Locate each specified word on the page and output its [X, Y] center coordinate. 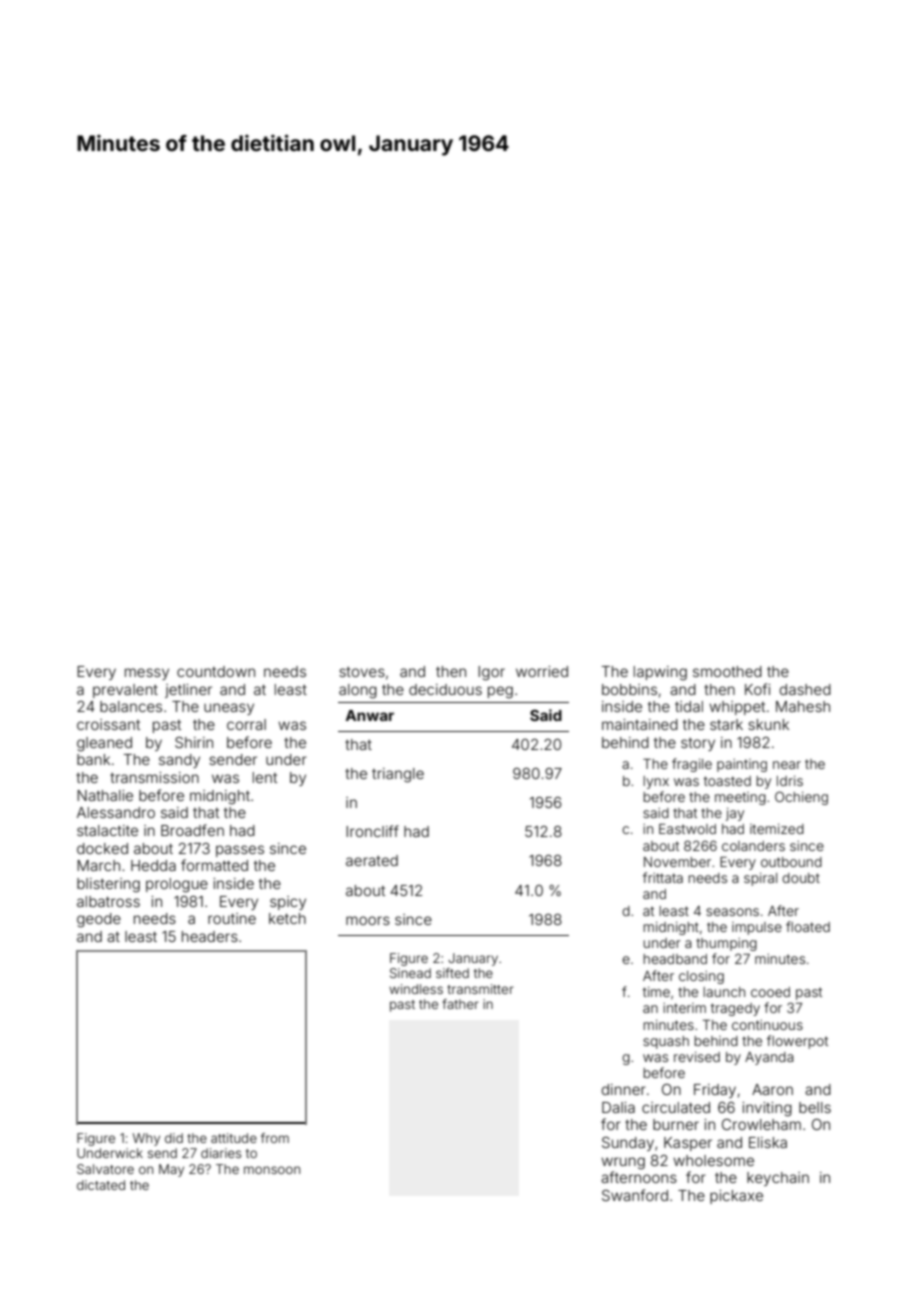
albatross [108, 901]
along [358, 691]
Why [146, 1139]
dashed [805, 689]
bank [93, 759]
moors [368, 920]
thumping [726, 944]
